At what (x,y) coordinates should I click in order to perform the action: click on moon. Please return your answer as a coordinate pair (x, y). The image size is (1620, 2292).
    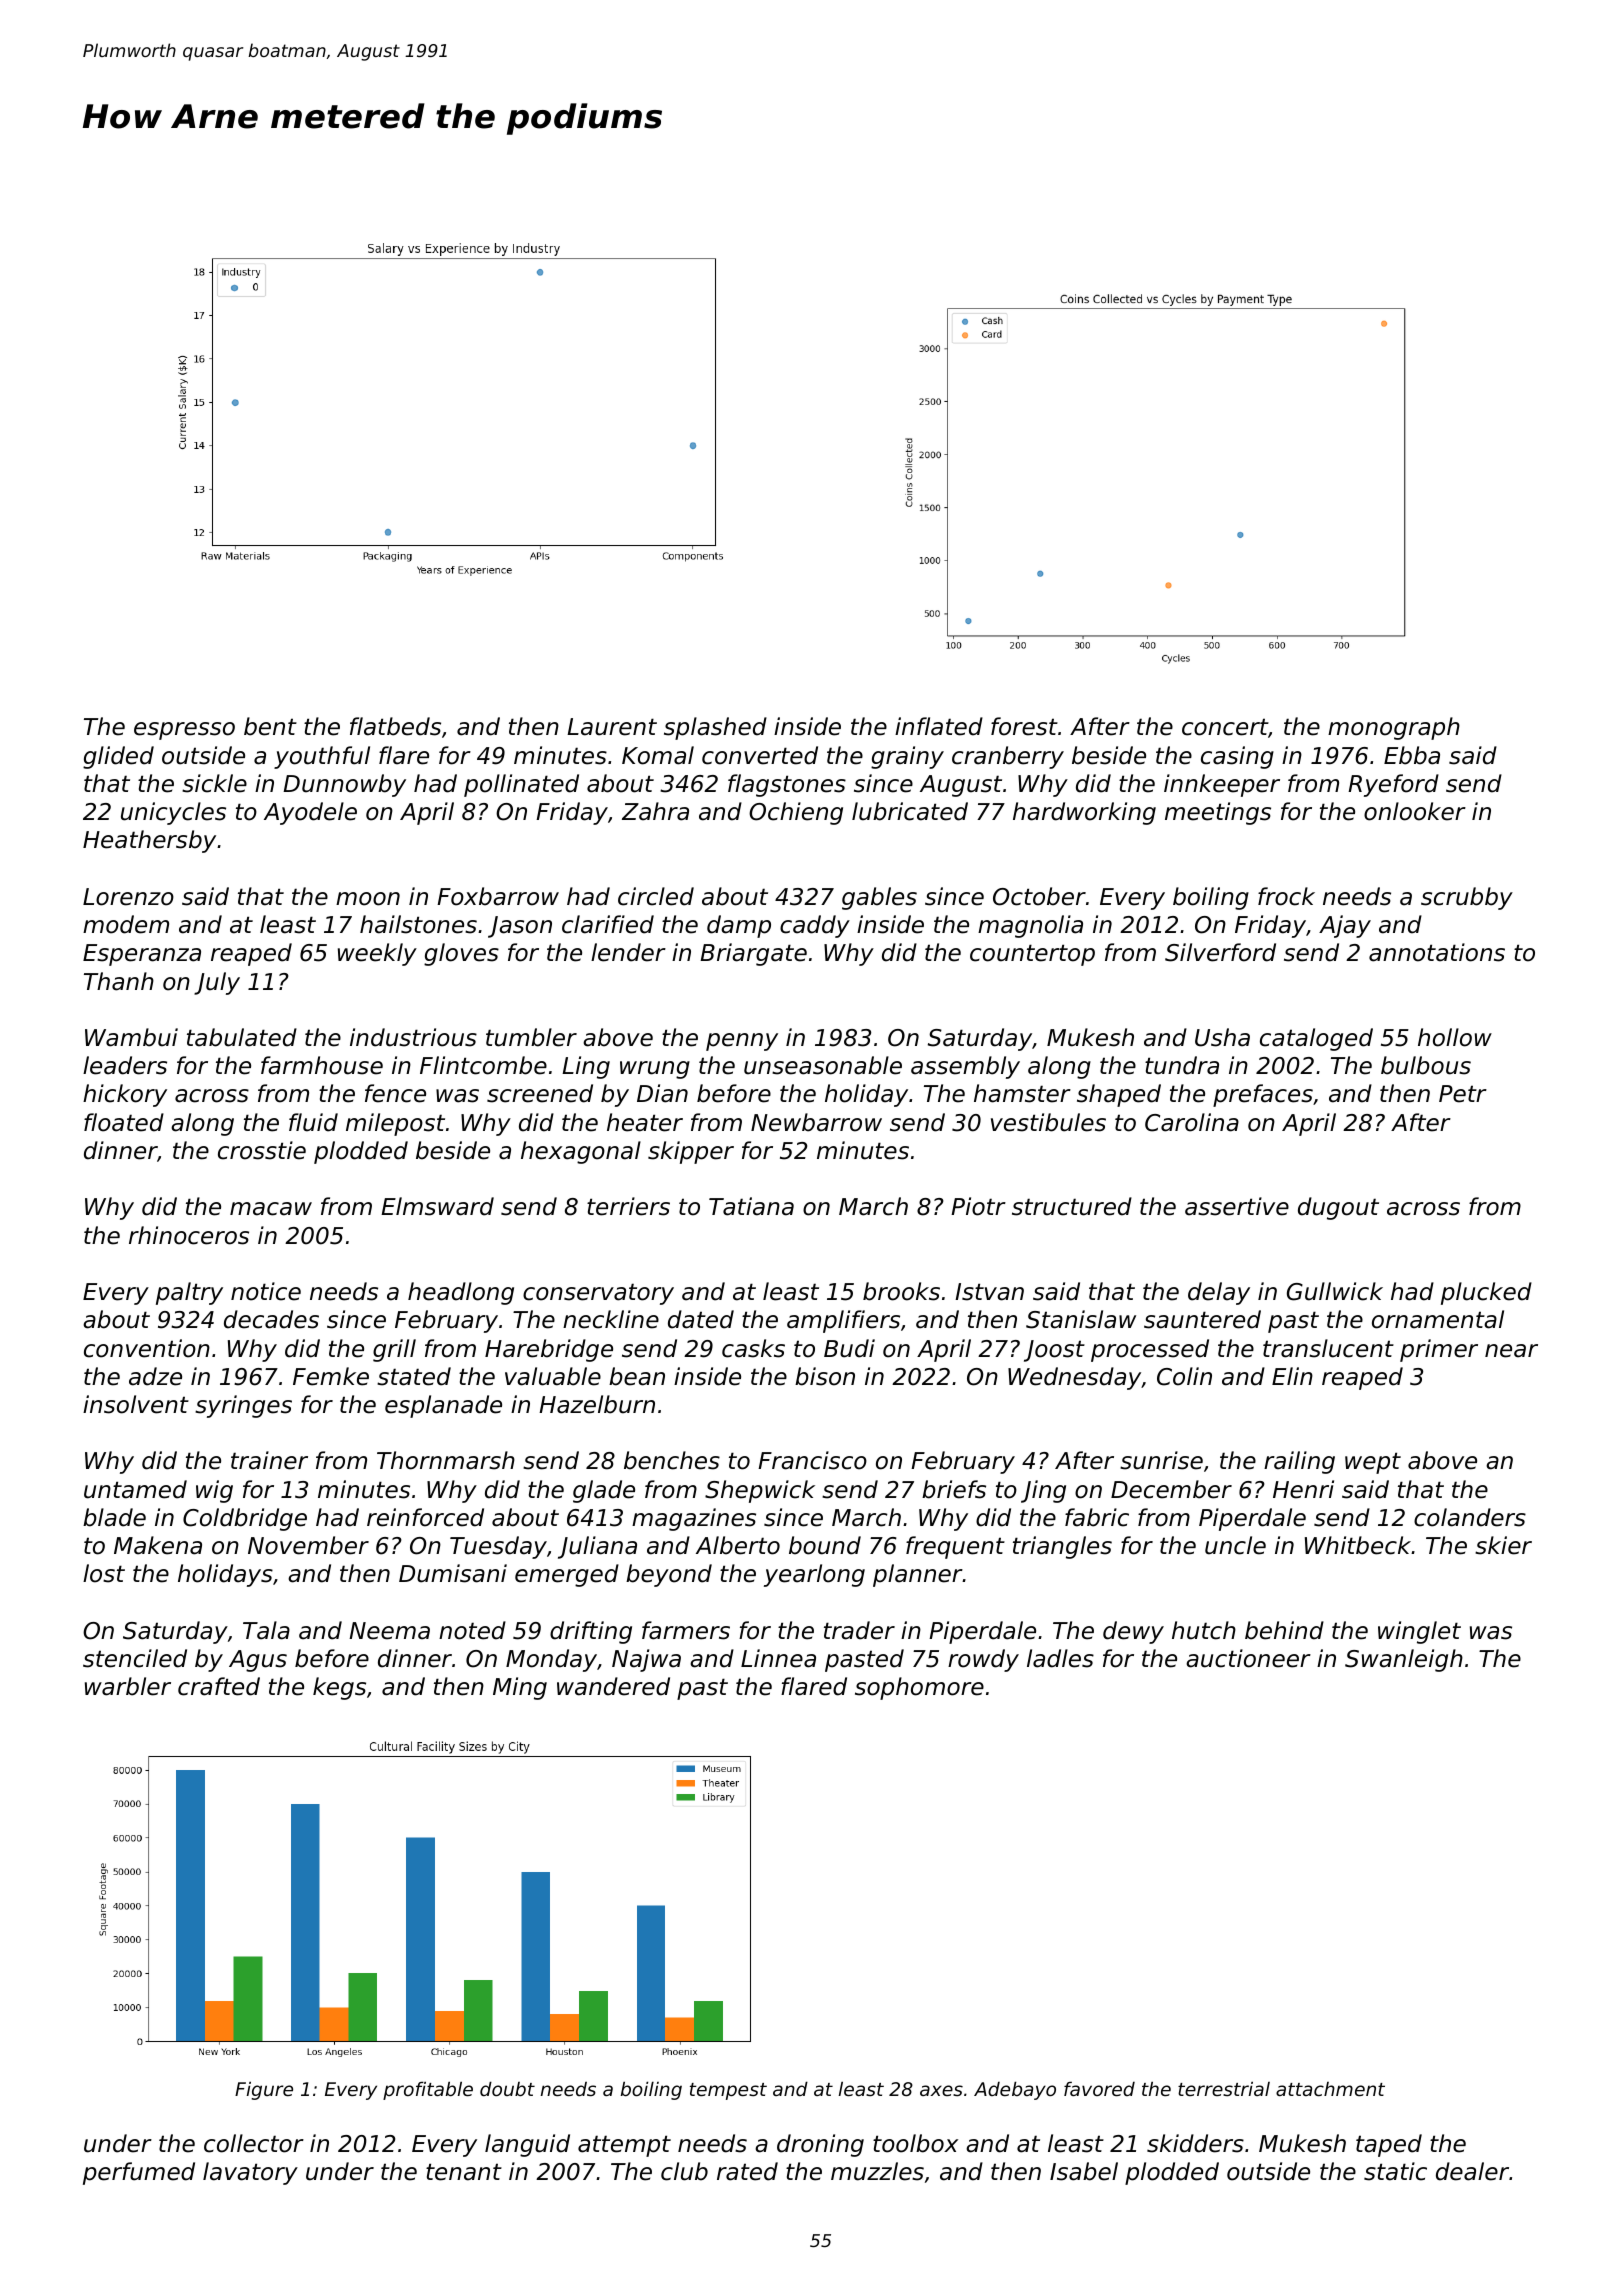
    Looking at the image, I should click on (368, 899).
